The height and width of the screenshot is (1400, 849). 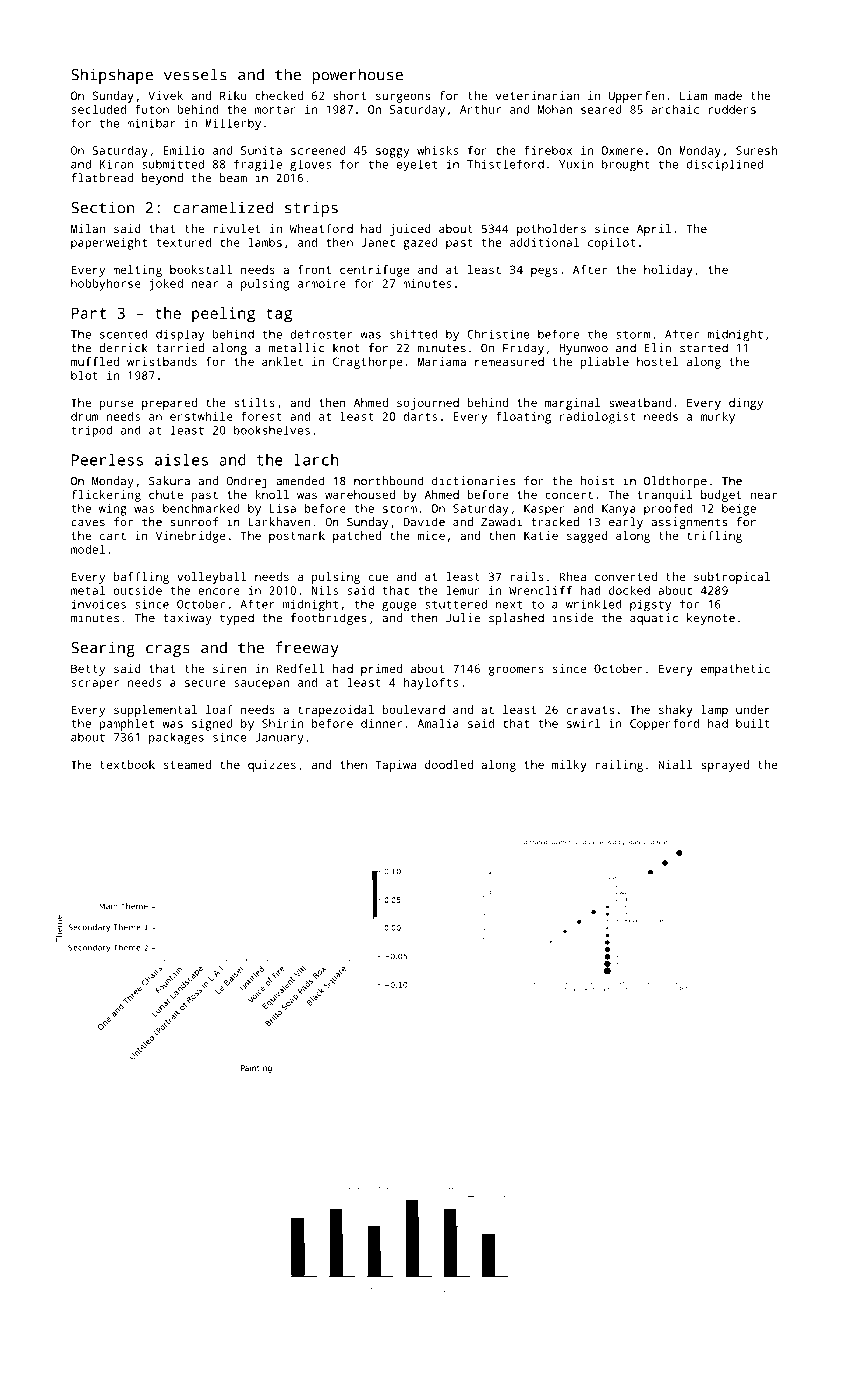 What do you see at coordinates (247, 482) in the screenshot?
I see `Ondrej` at bounding box center [247, 482].
